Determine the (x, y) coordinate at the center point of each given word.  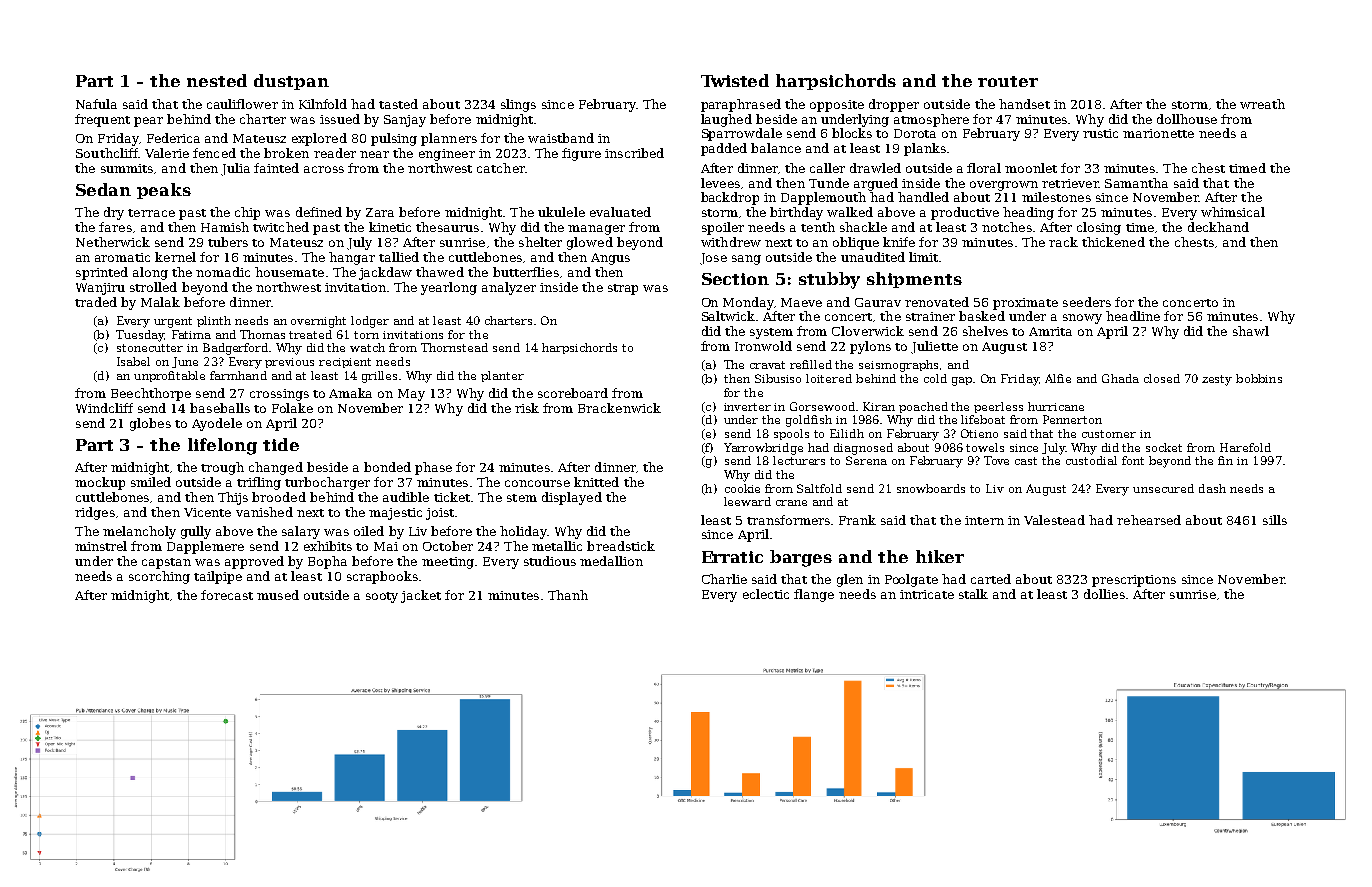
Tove (996, 460)
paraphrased (741, 105)
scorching (159, 577)
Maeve (801, 302)
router (1008, 81)
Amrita (1050, 331)
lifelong (222, 446)
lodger (370, 322)
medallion (611, 561)
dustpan (291, 82)
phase (433, 468)
